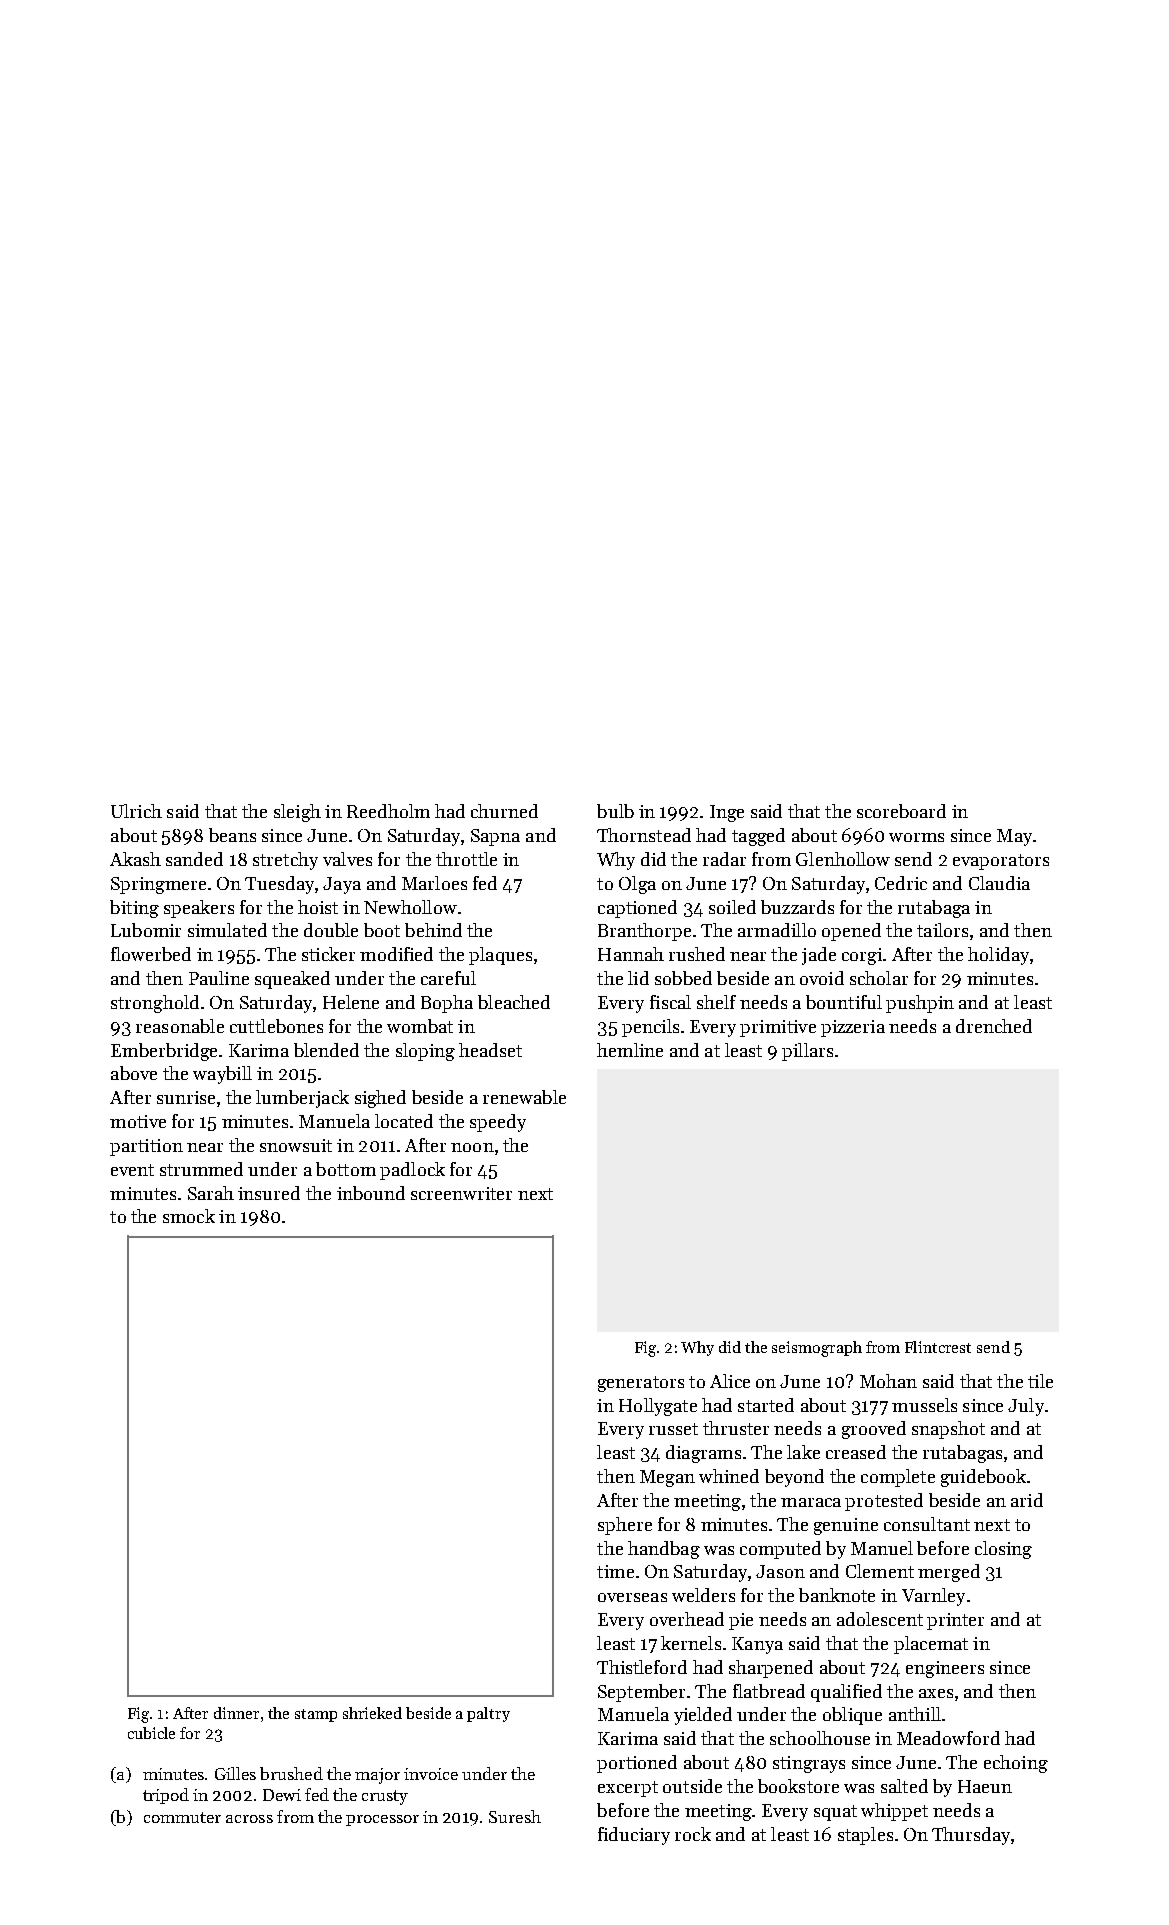  What do you see at coordinates (983, 1478) in the screenshot?
I see `guidebook` at bounding box center [983, 1478].
